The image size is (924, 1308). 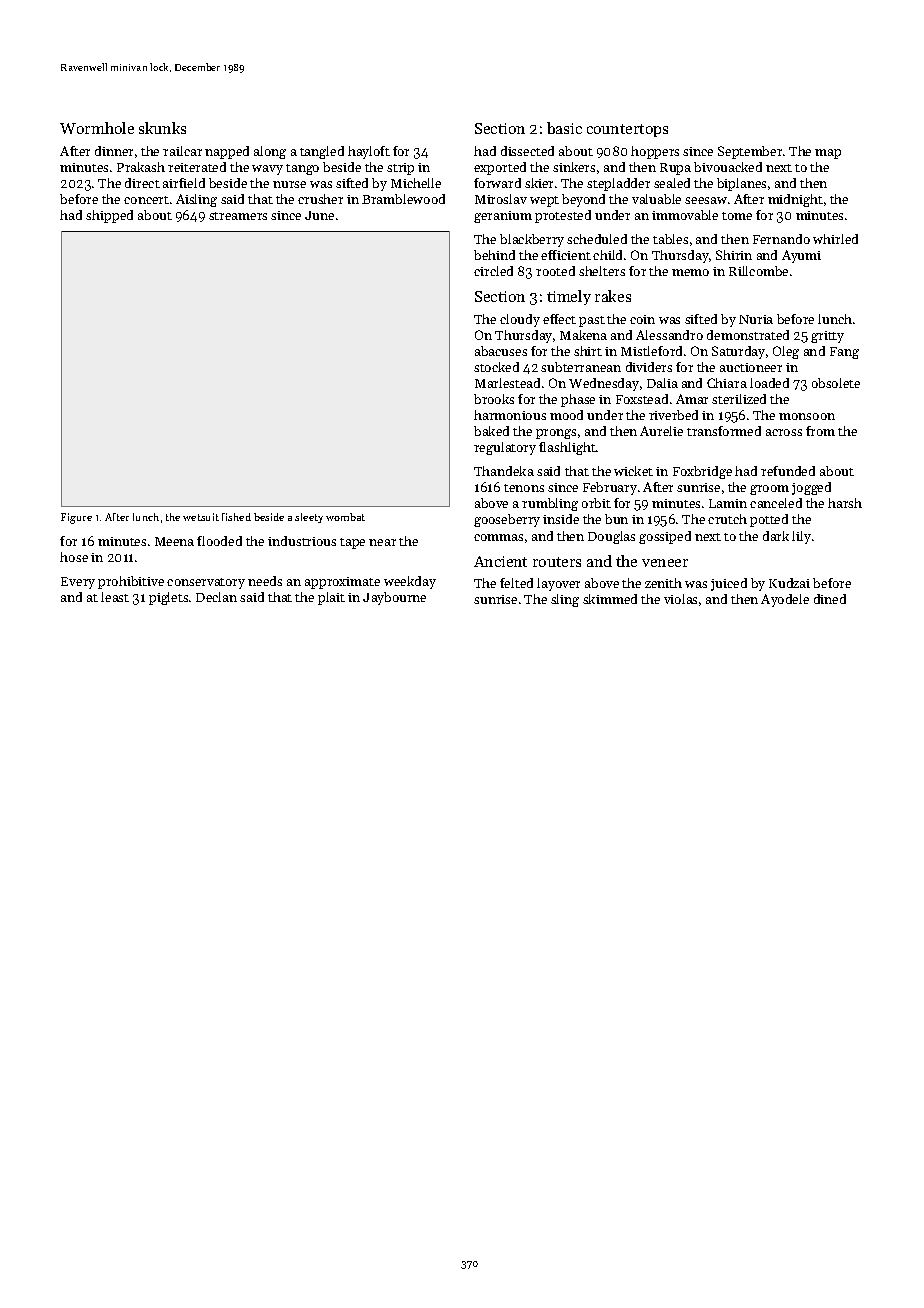 I want to click on Thandeka, so click(x=504, y=471).
